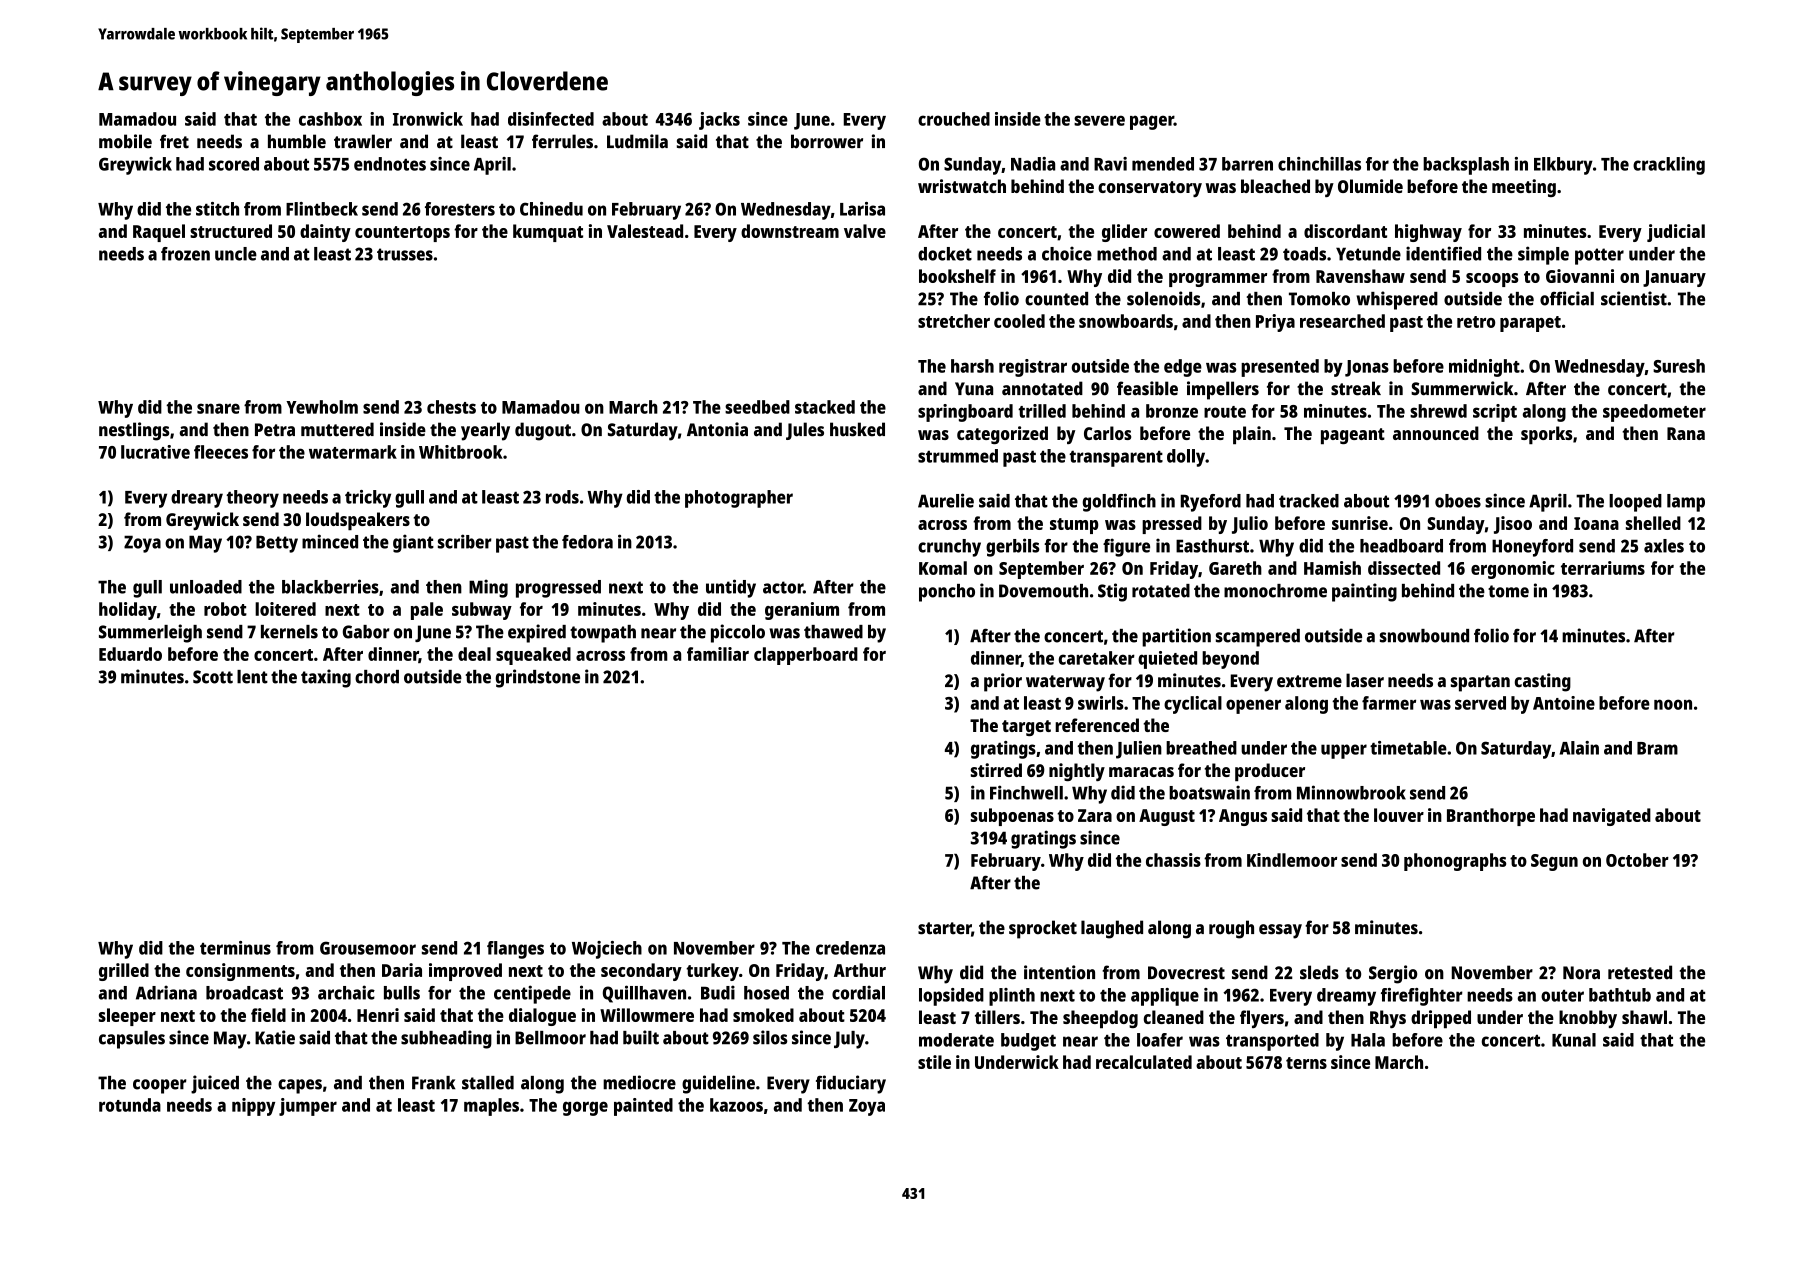  What do you see at coordinates (132, 1040) in the screenshot?
I see `capsules` at bounding box center [132, 1040].
